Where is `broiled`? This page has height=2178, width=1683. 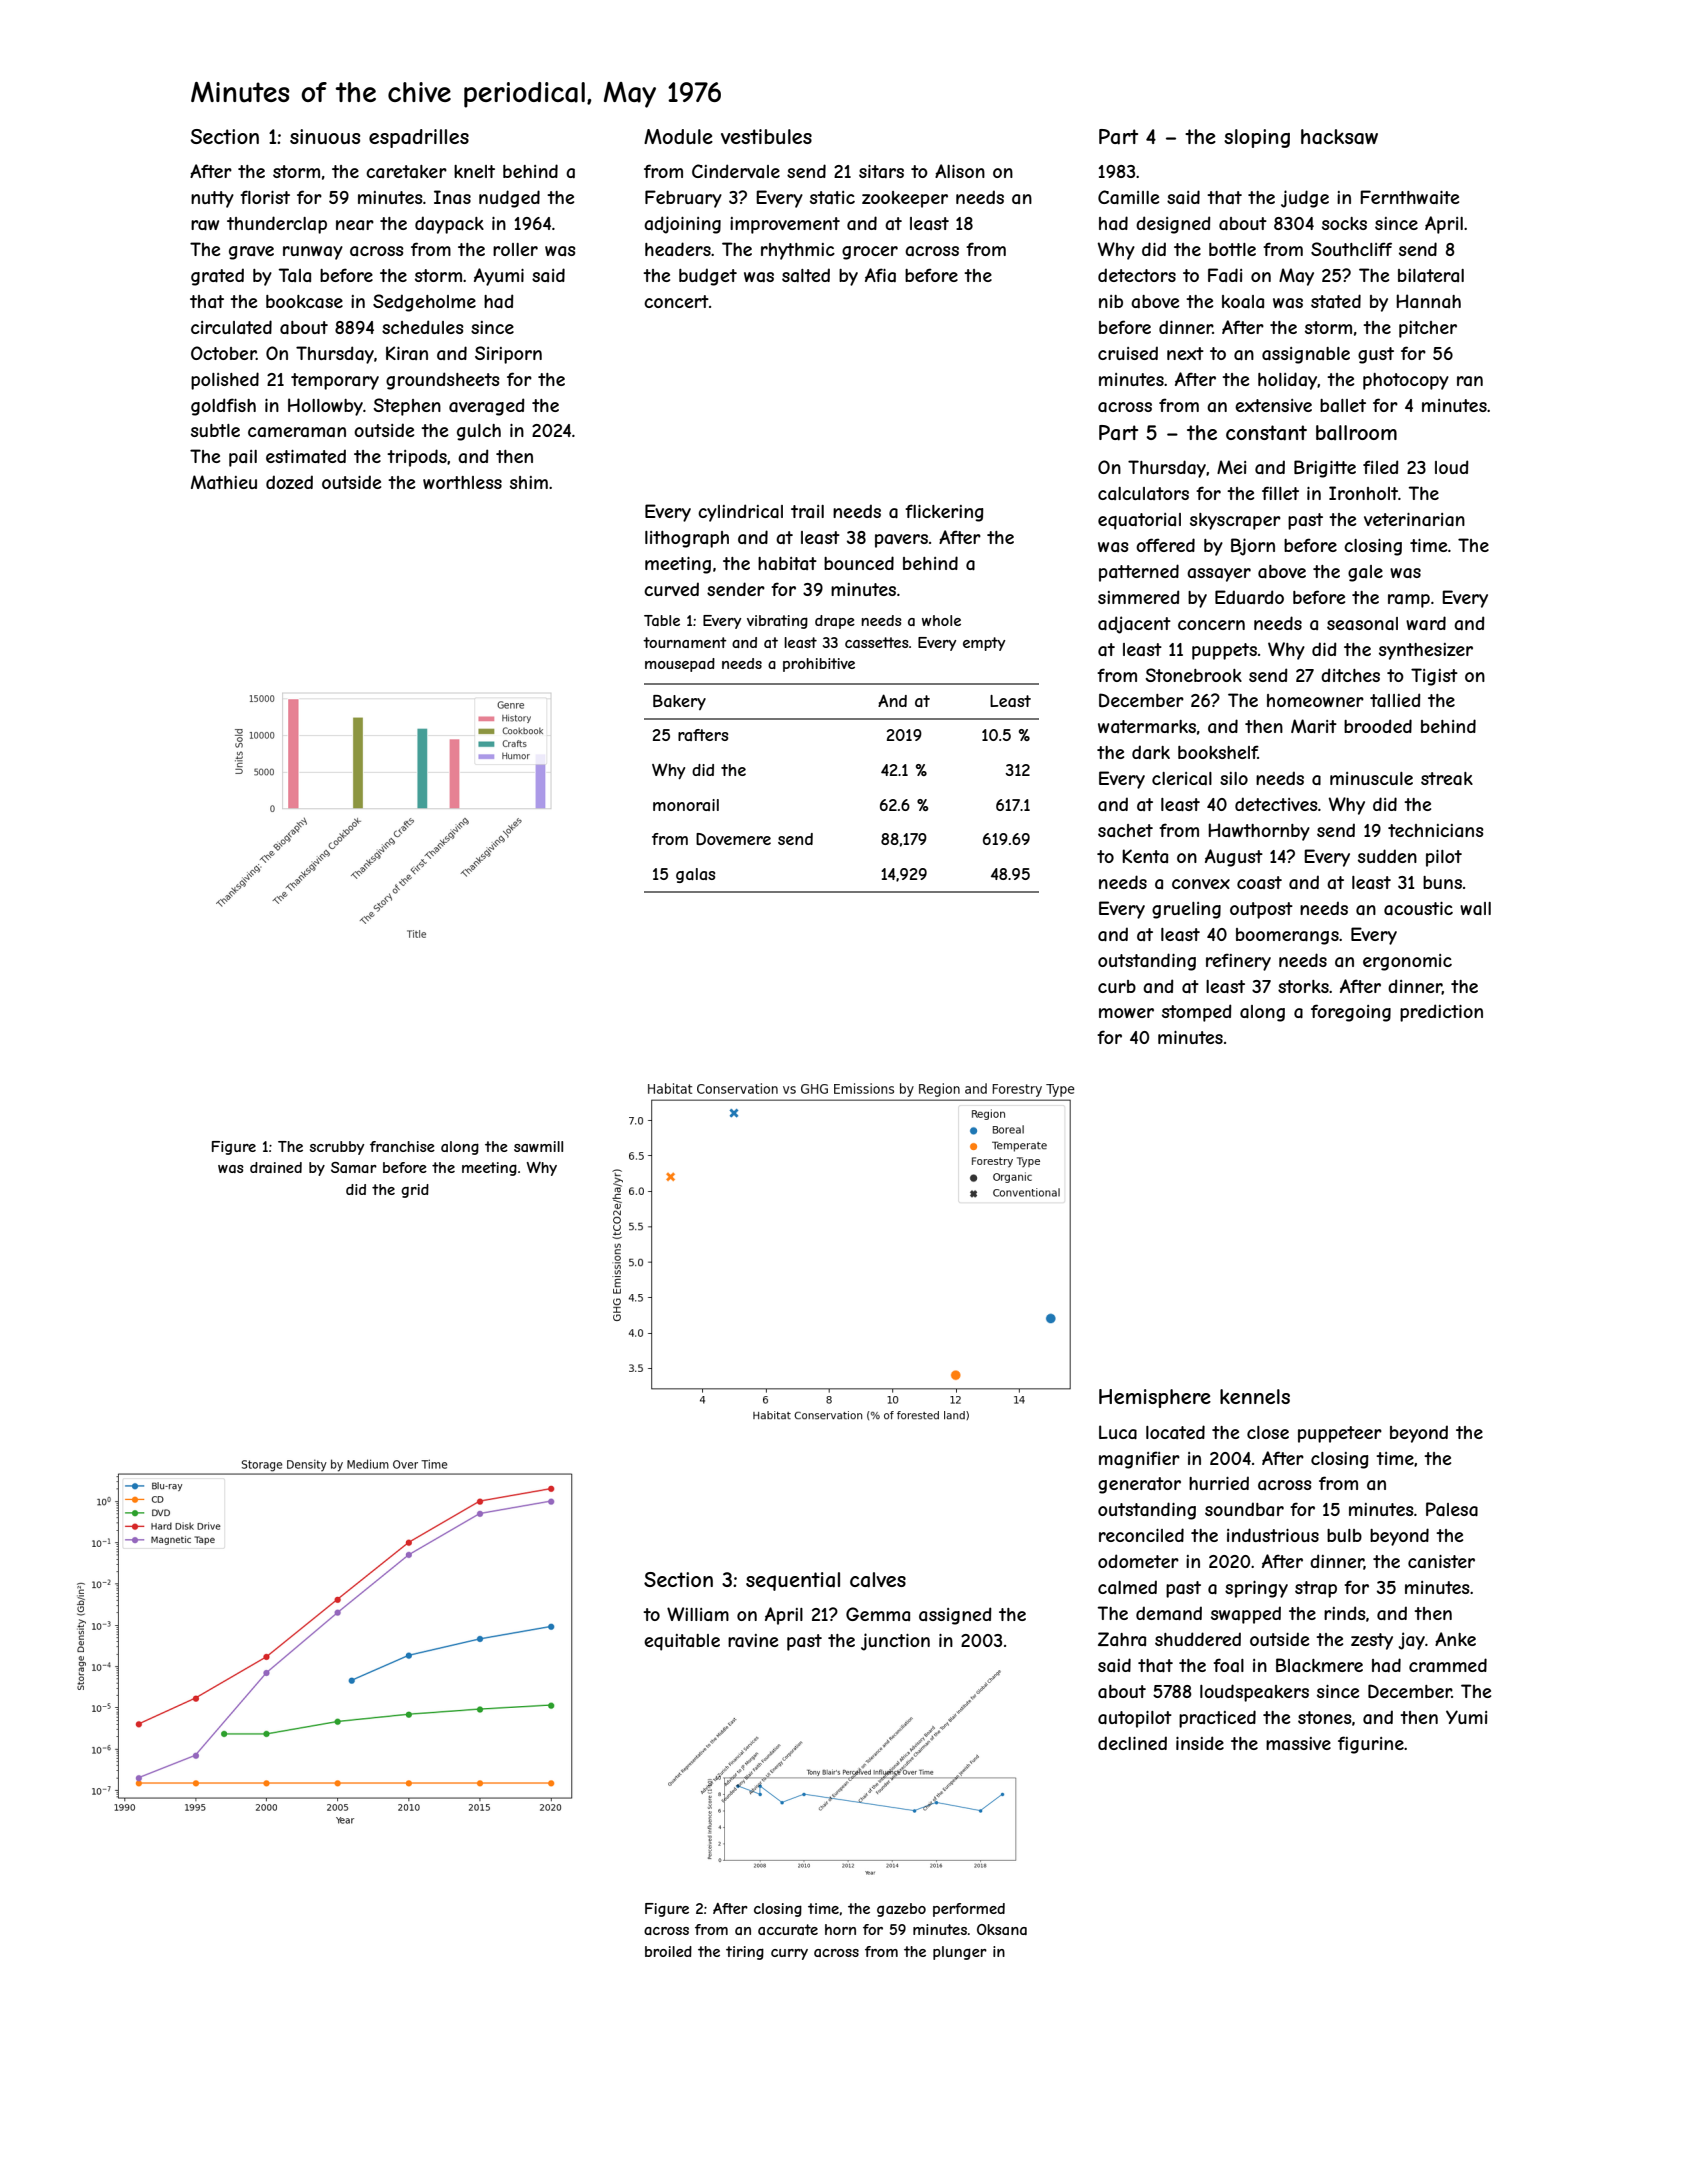 broiled is located at coordinates (668, 1951).
